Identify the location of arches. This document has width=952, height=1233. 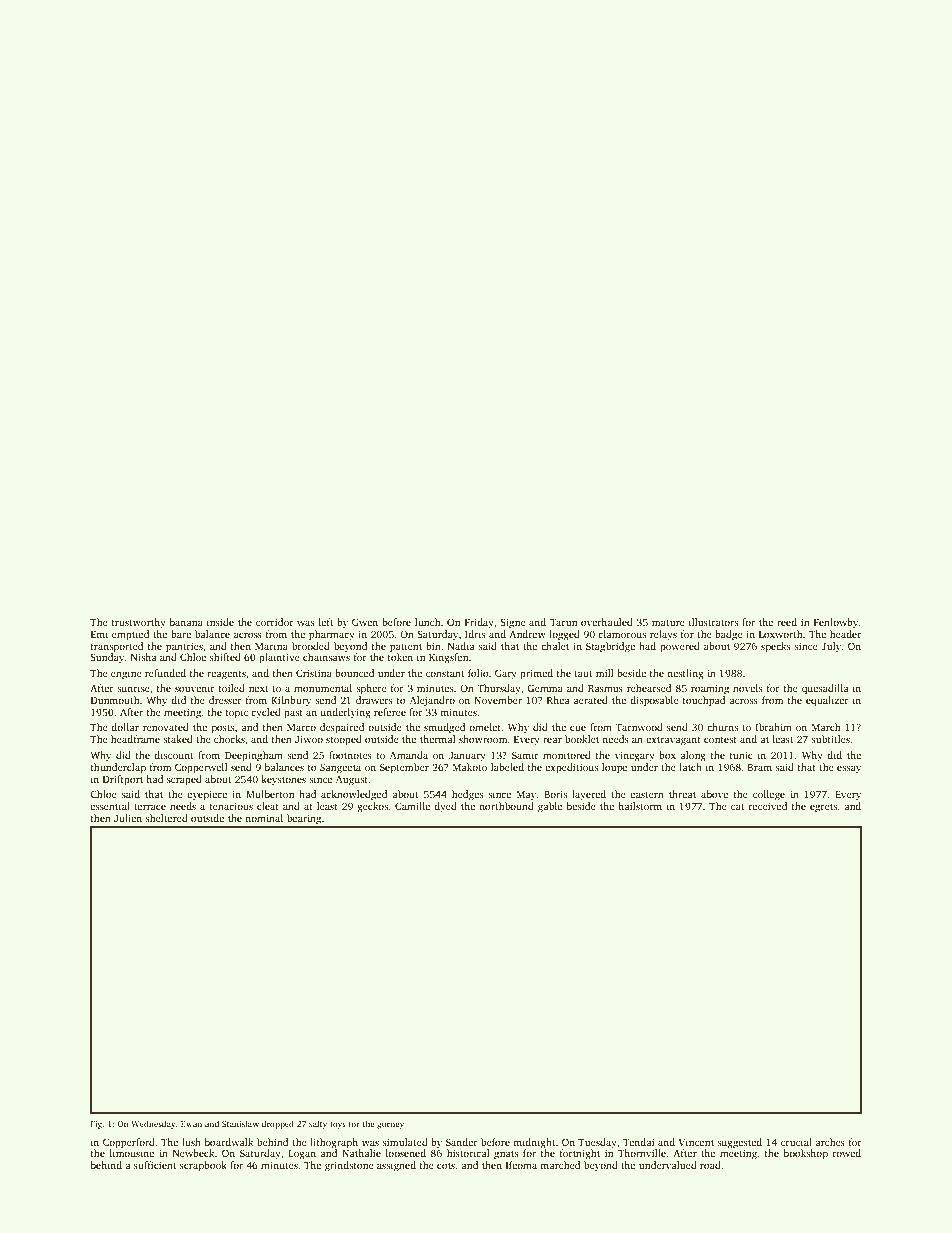
(830, 1142).
